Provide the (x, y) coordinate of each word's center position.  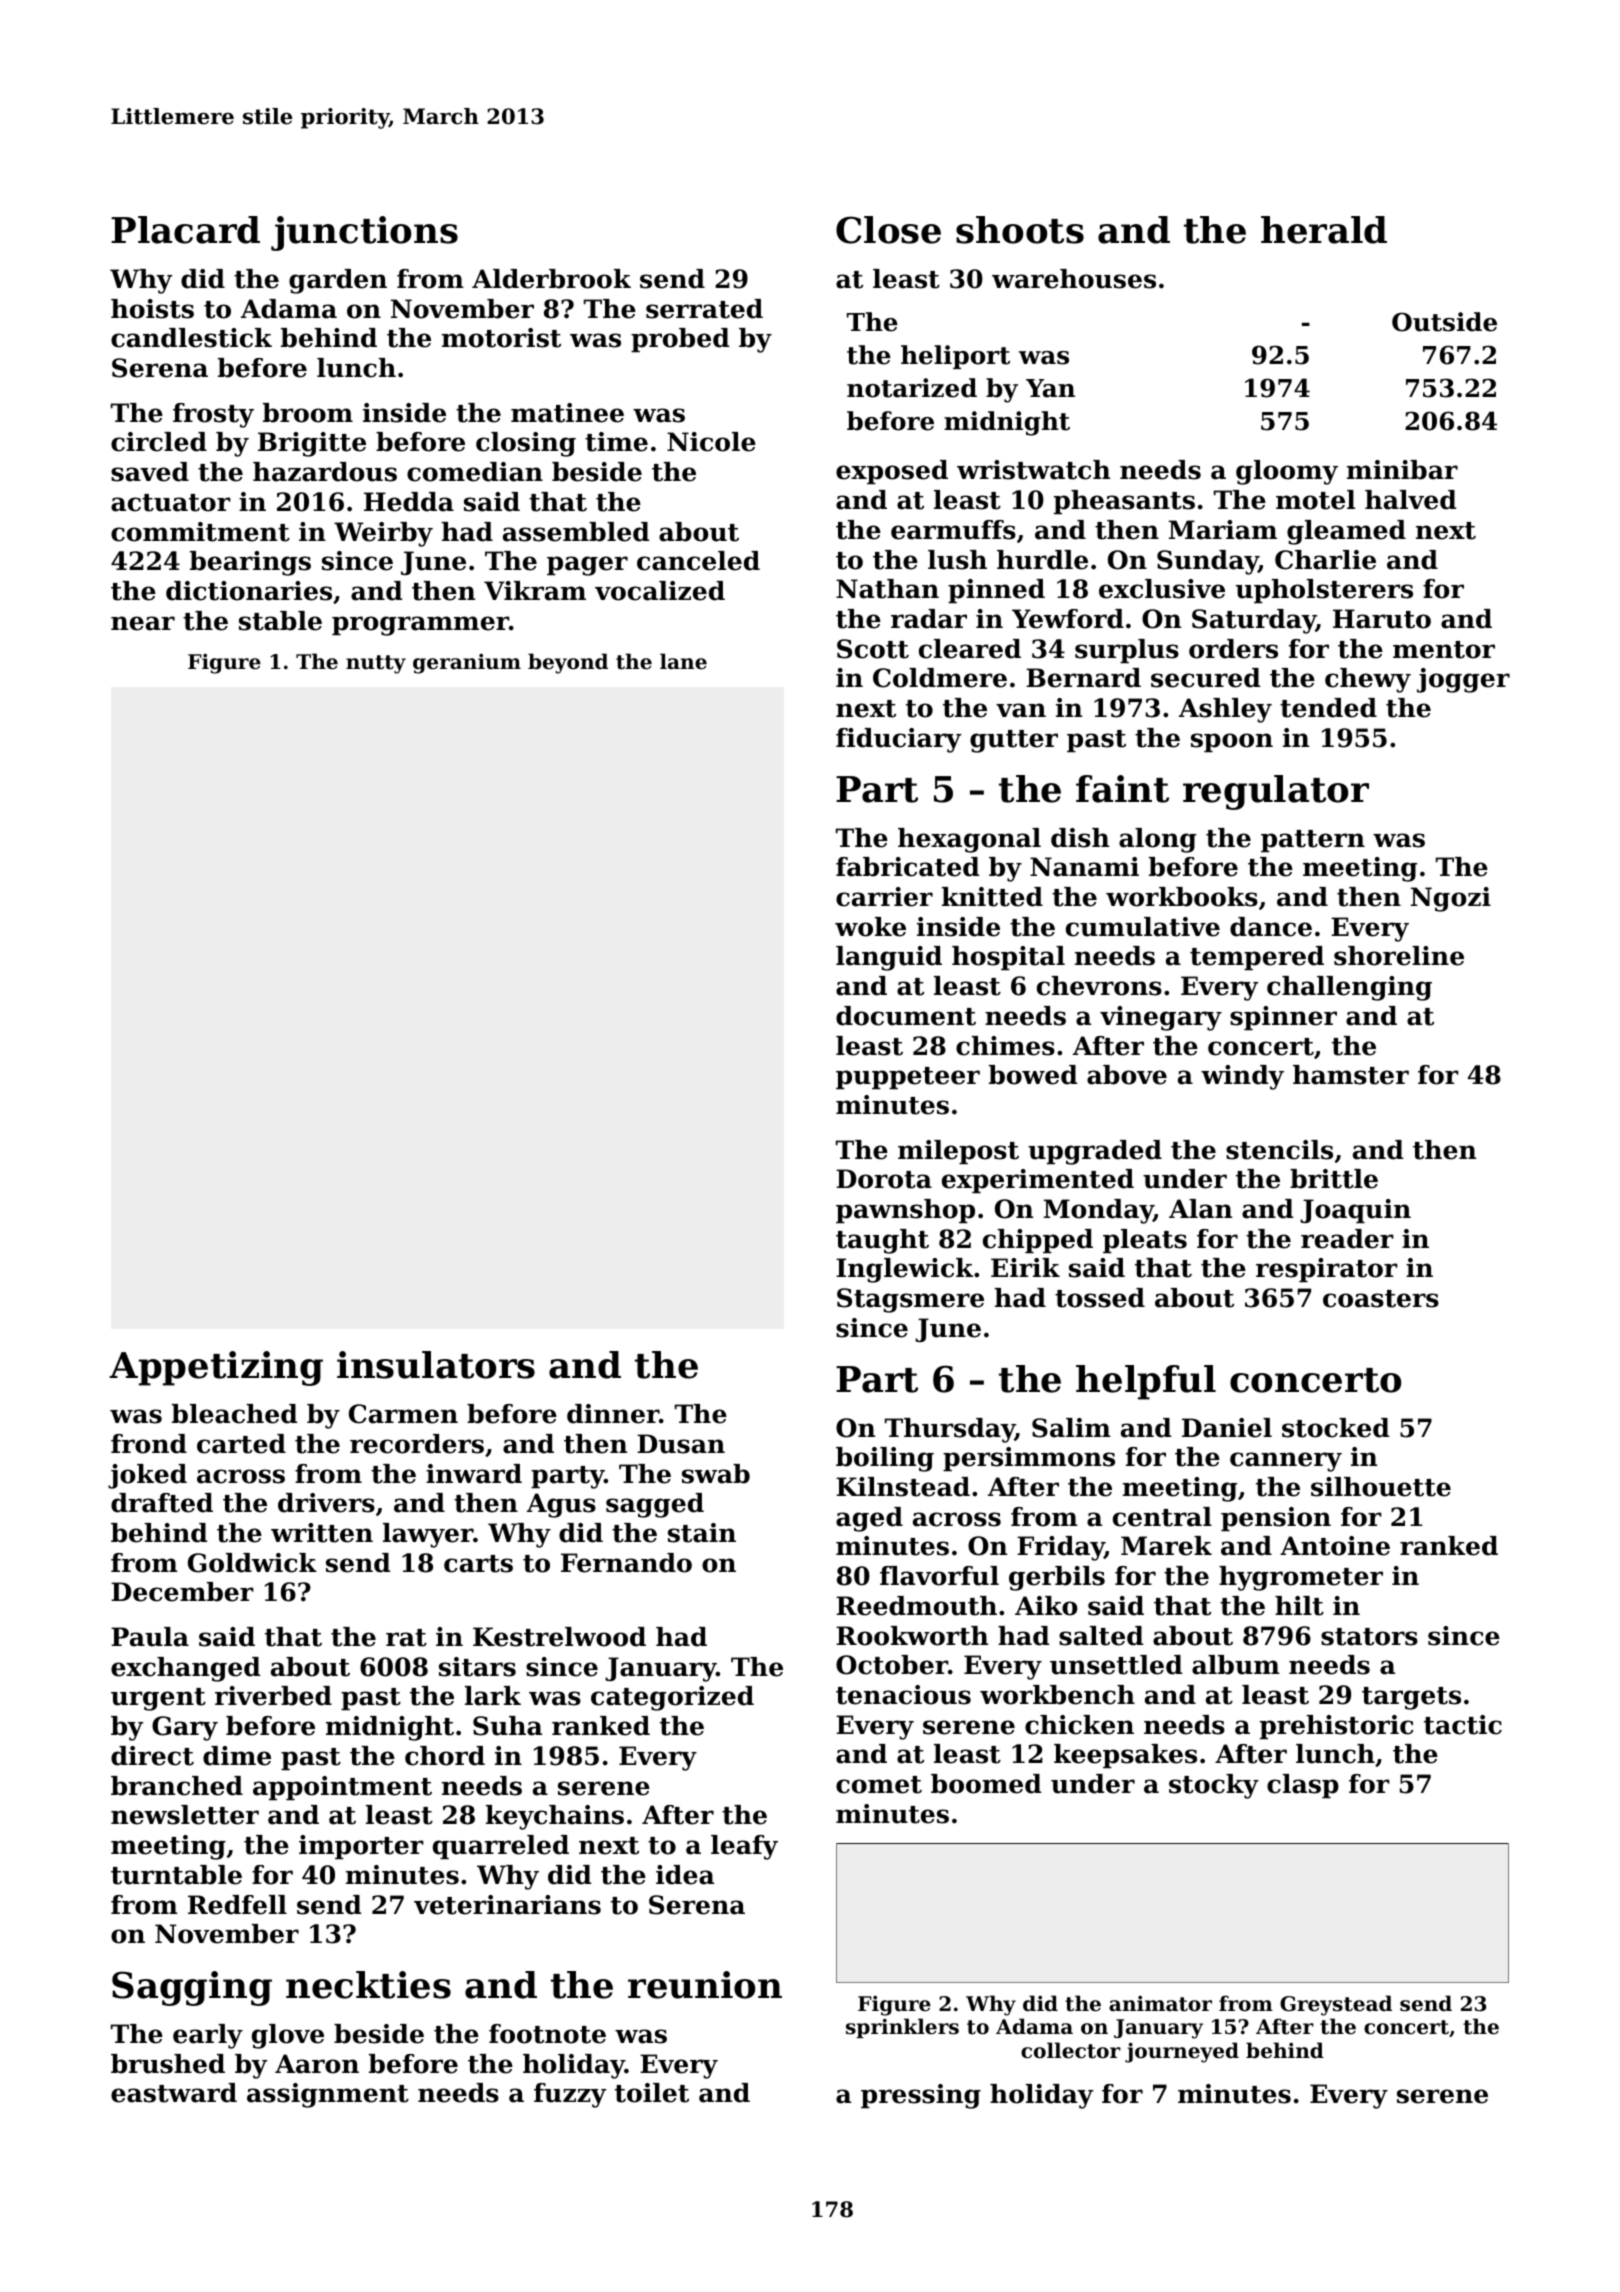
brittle (1334, 1179)
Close (888, 230)
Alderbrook (551, 279)
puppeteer (908, 1078)
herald (1324, 230)
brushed (168, 2064)
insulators (436, 1365)
